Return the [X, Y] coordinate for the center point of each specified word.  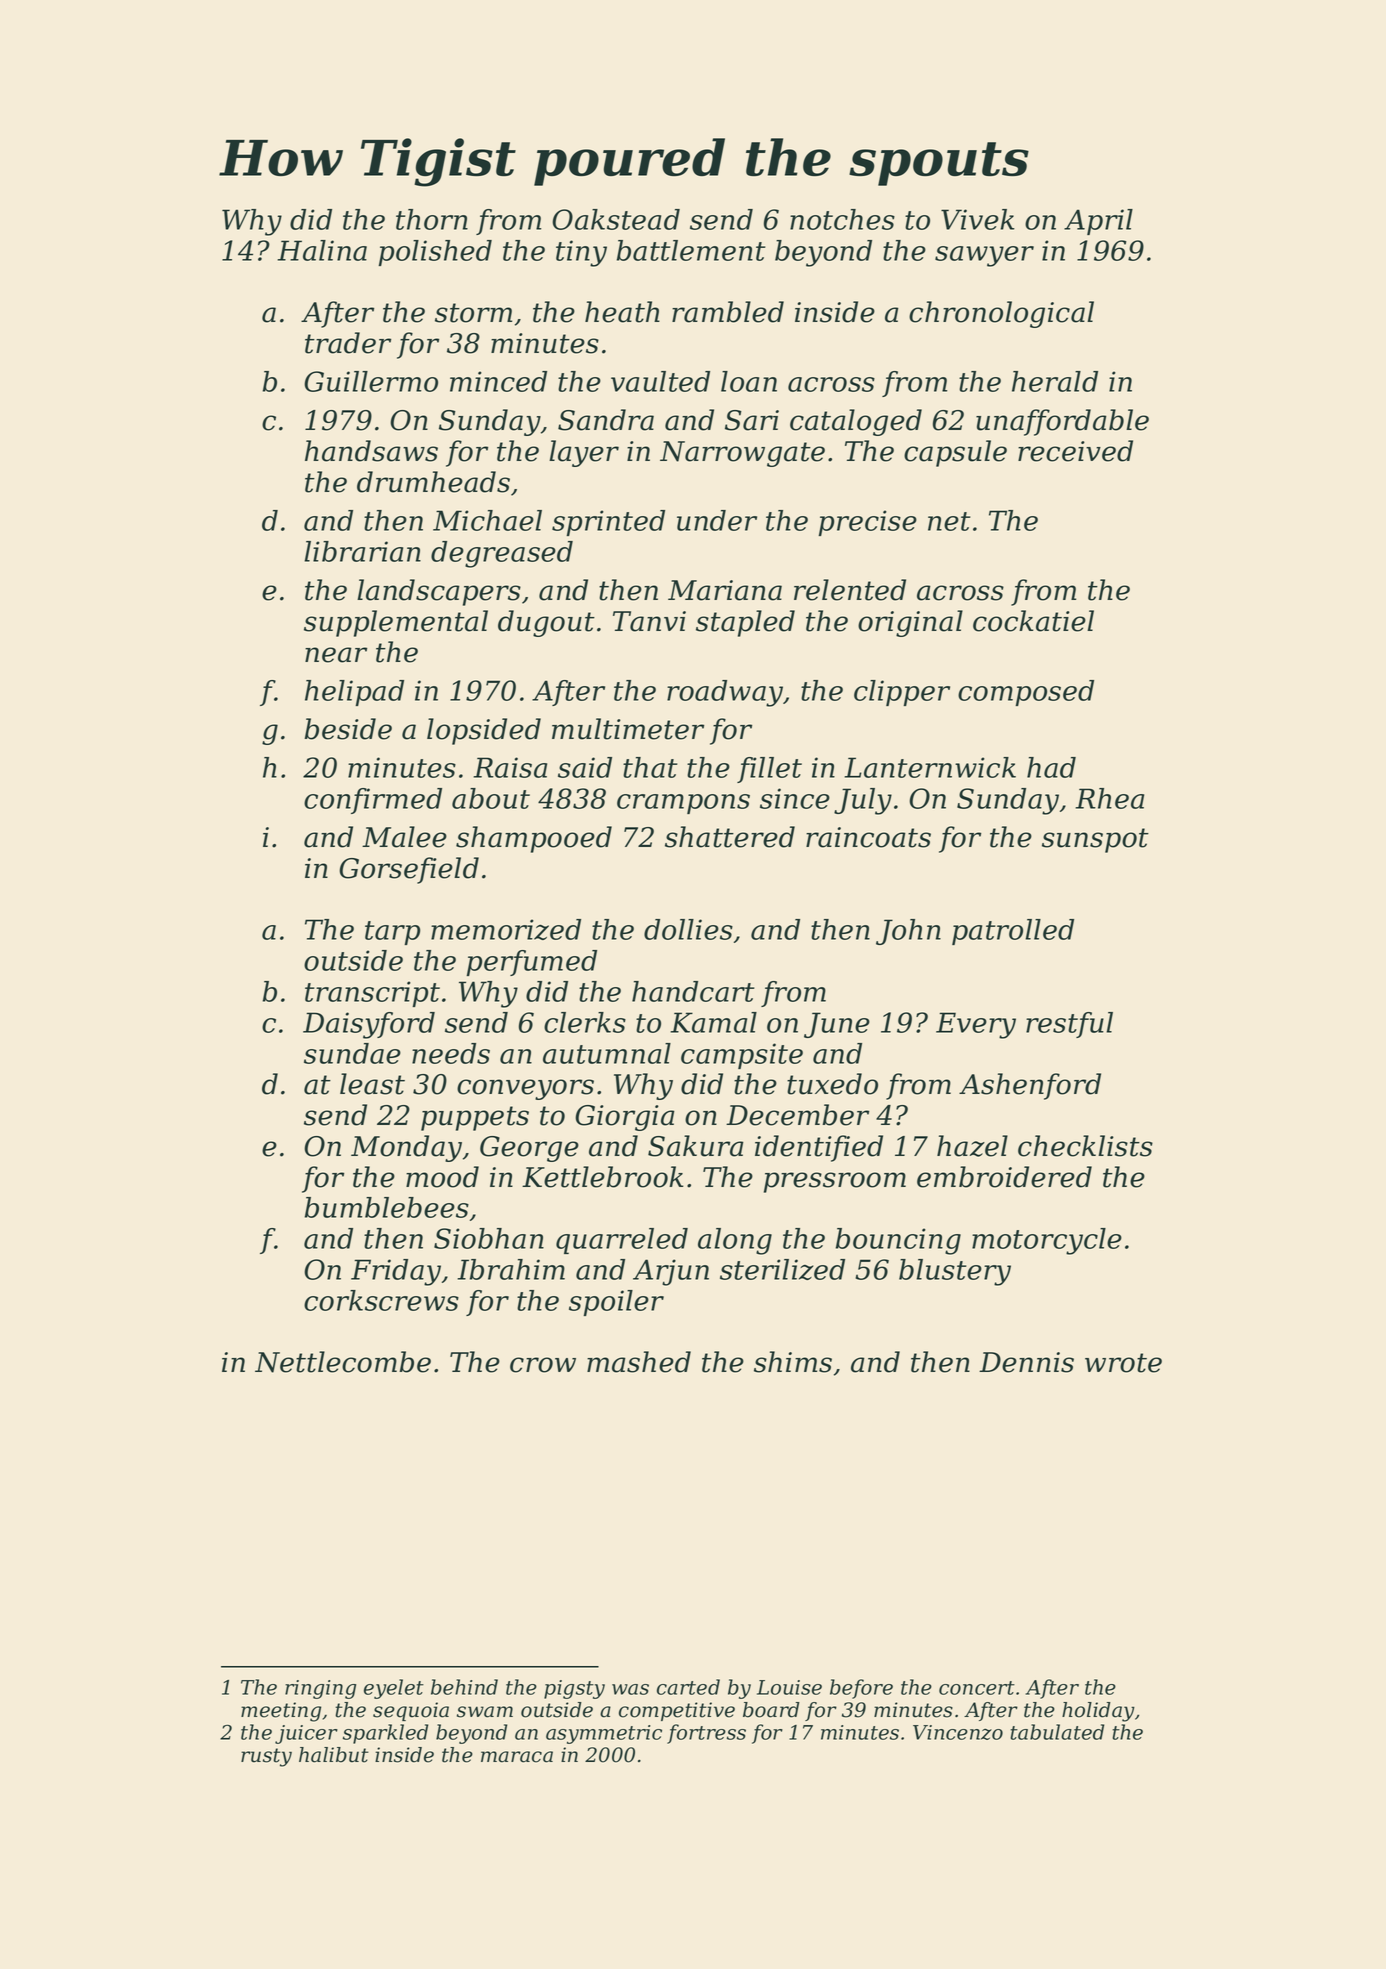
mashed [639, 1362]
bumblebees [387, 1207]
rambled [728, 312]
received [1075, 451]
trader [348, 343]
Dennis [1026, 1362]
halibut [334, 1755]
